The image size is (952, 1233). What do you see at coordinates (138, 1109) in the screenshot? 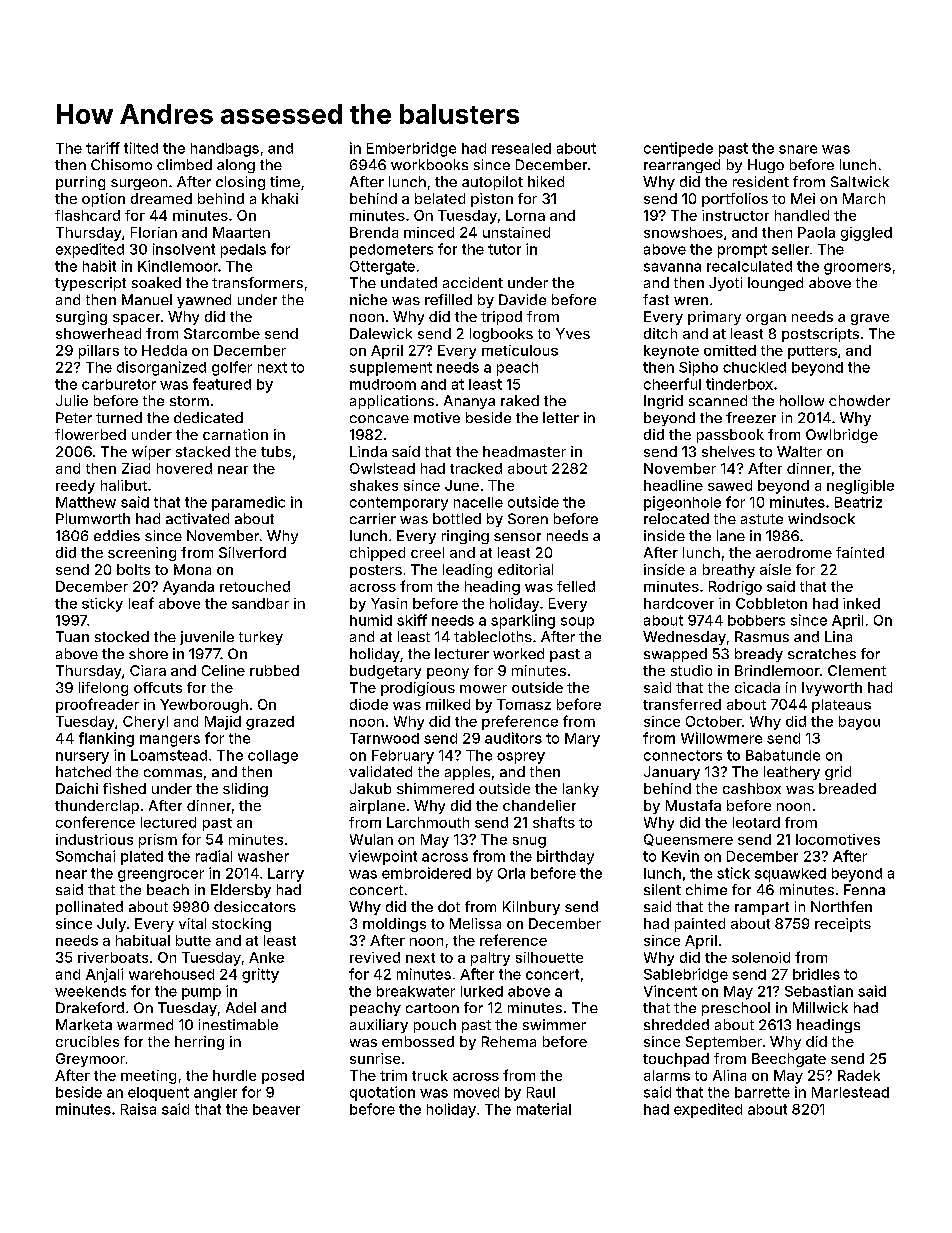
I see `Raisa` at bounding box center [138, 1109].
